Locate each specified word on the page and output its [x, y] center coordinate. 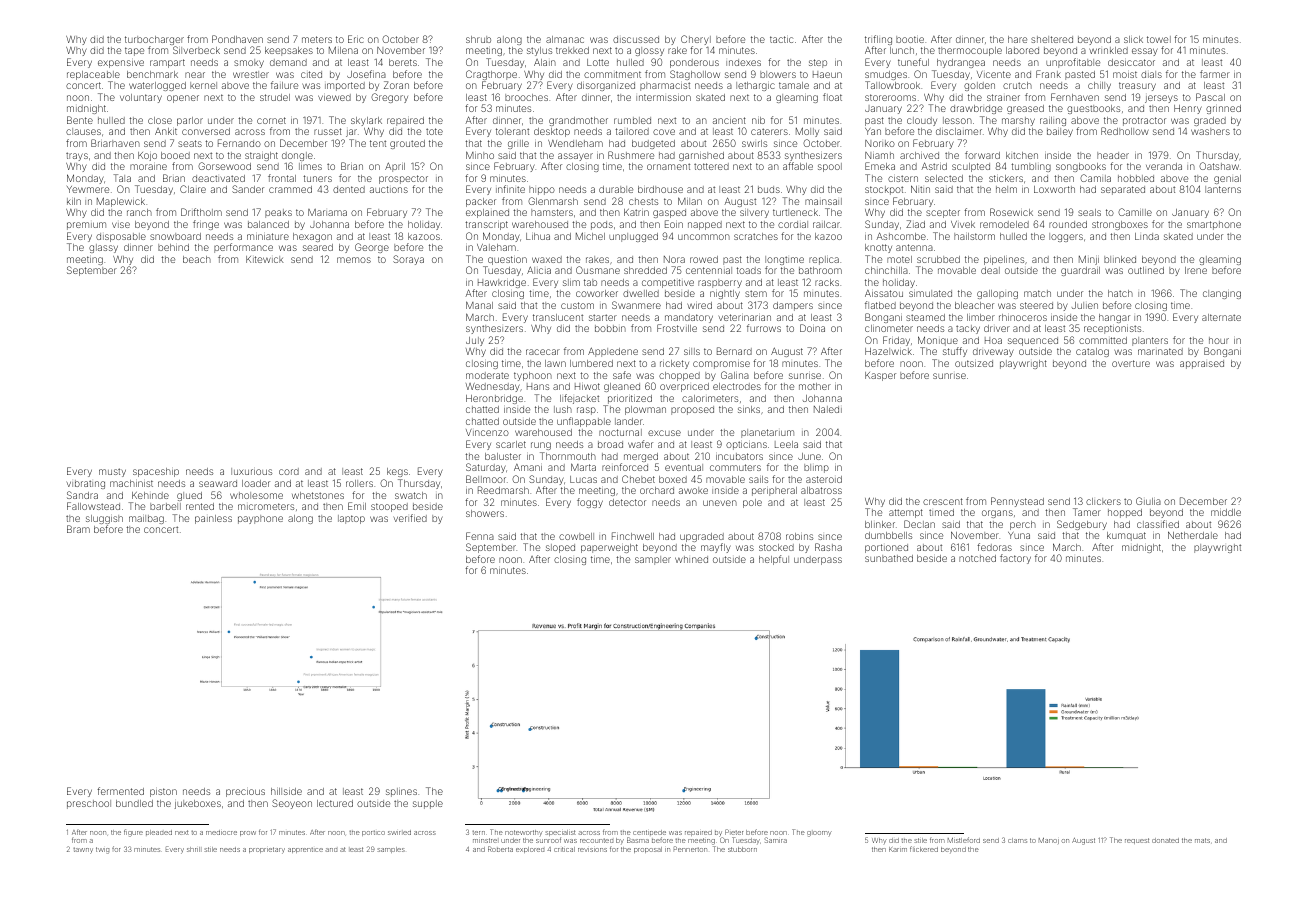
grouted [407, 144]
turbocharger [154, 40]
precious [245, 793]
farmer [1215, 74]
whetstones [318, 495]
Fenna [480, 536]
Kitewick [265, 259]
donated [1165, 840]
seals [1089, 212]
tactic [781, 39]
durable [616, 189]
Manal [479, 305]
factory [1015, 559]
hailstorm [974, 236]
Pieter [734, 832]
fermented [120, 791]
